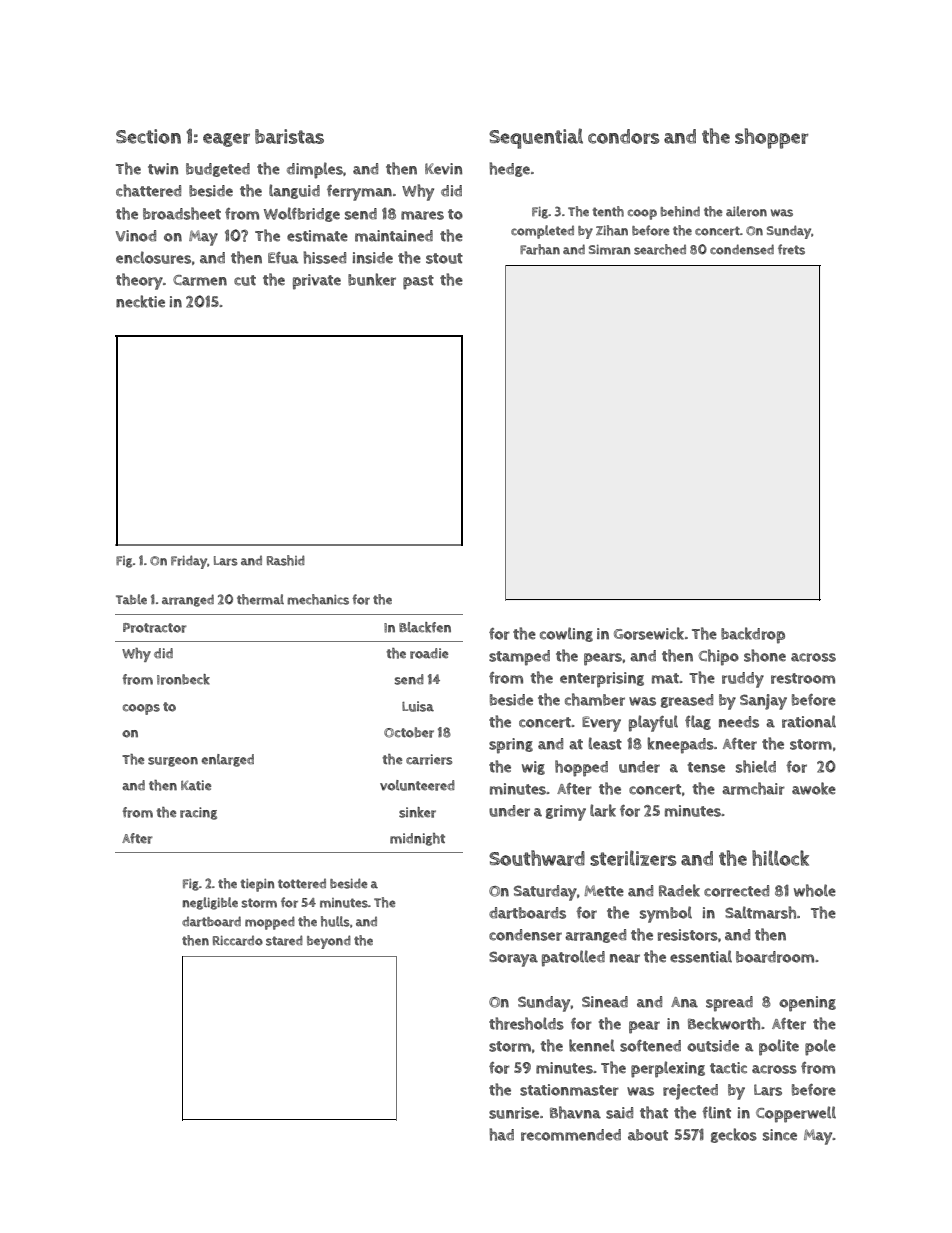 Image resolution: width=952 pixels, height=1233 pixels. What do you see at coordinates (218, 170) in the page?
I see `budgeted` at bounding box center [218, 170].
